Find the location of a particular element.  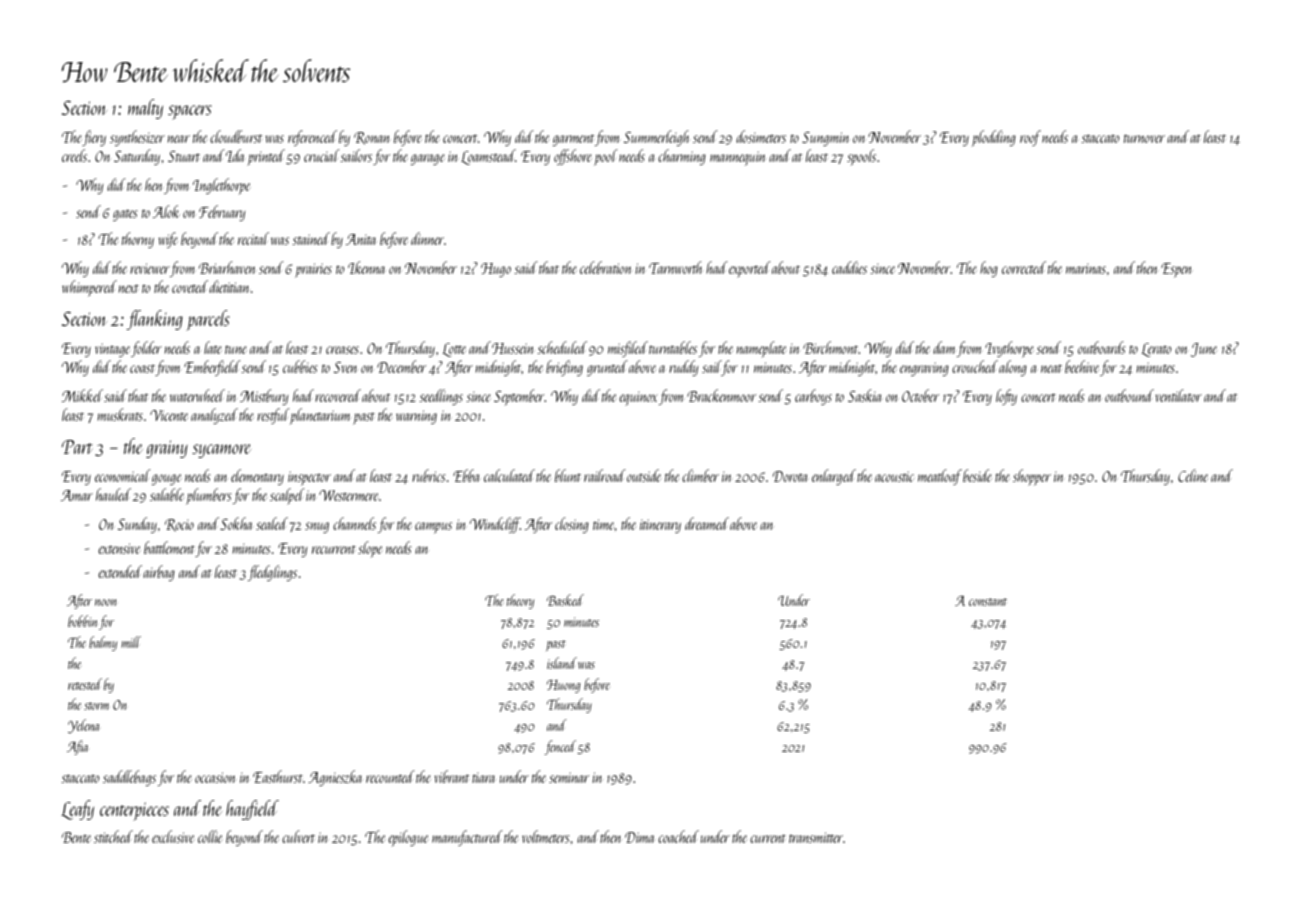

reviewer is located at coordinates (150, 268).
